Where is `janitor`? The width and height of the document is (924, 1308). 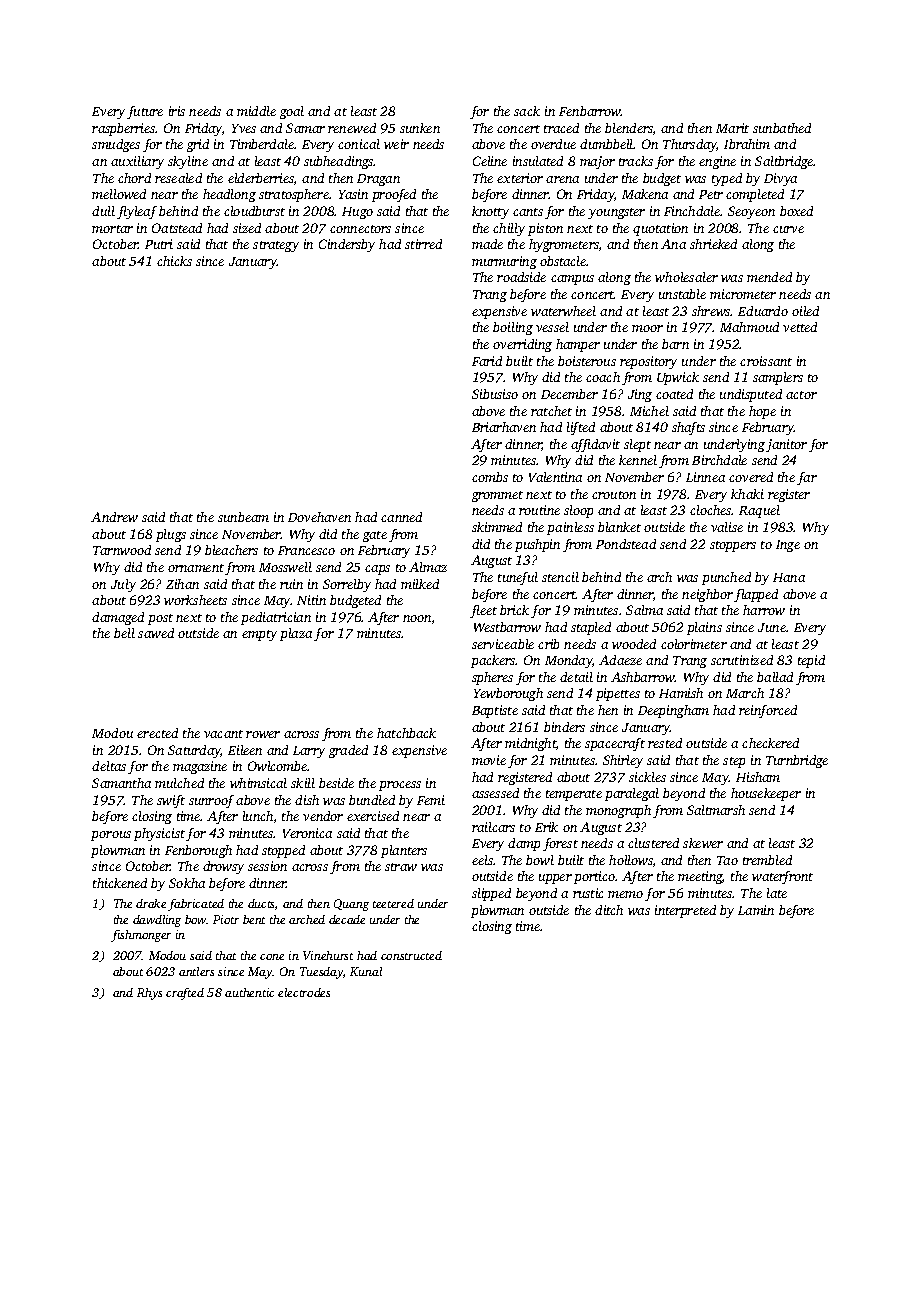
janitor is located at coordinates (786, 445).
